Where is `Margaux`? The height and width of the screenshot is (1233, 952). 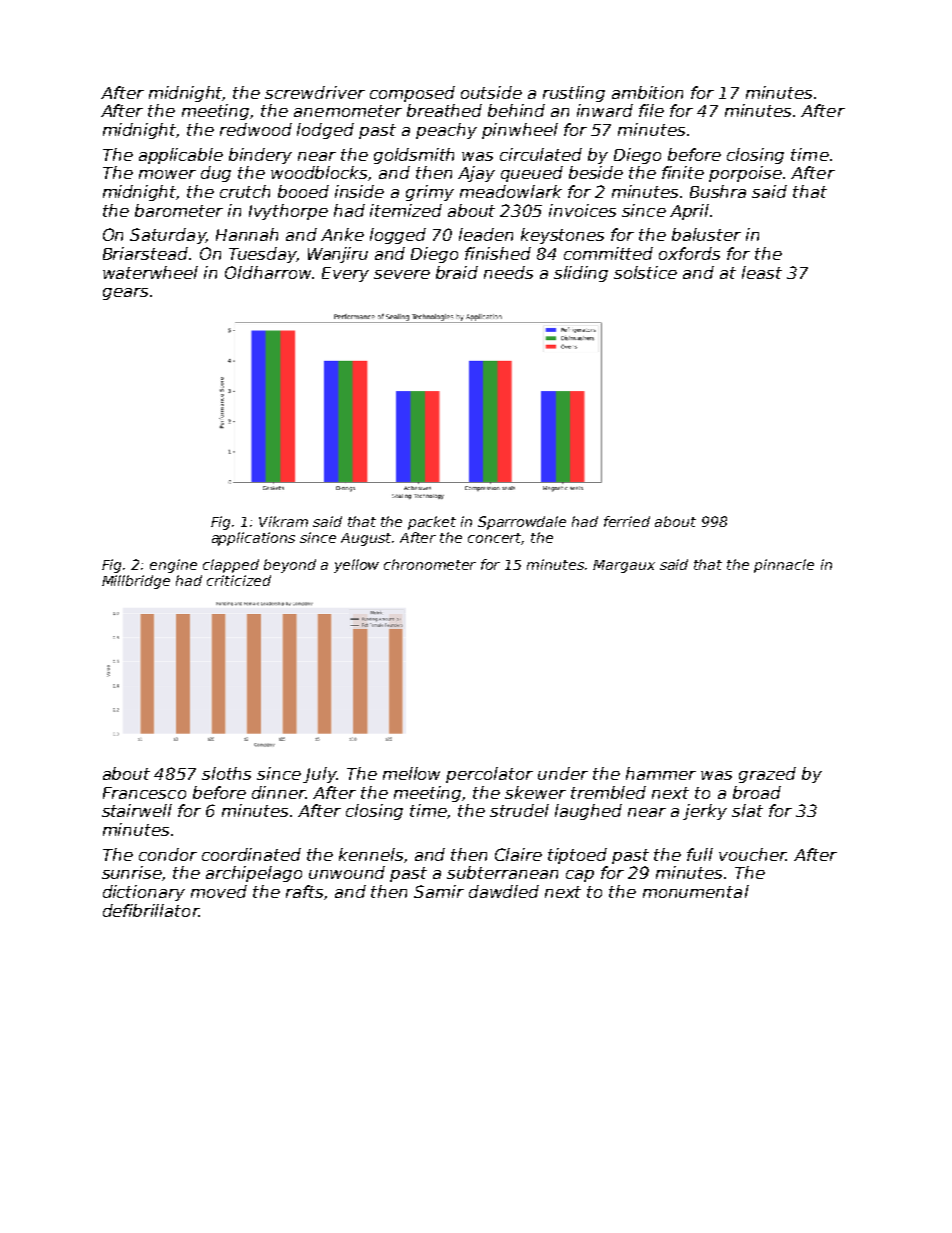 Margaux is located at coordinates (624, 566).
